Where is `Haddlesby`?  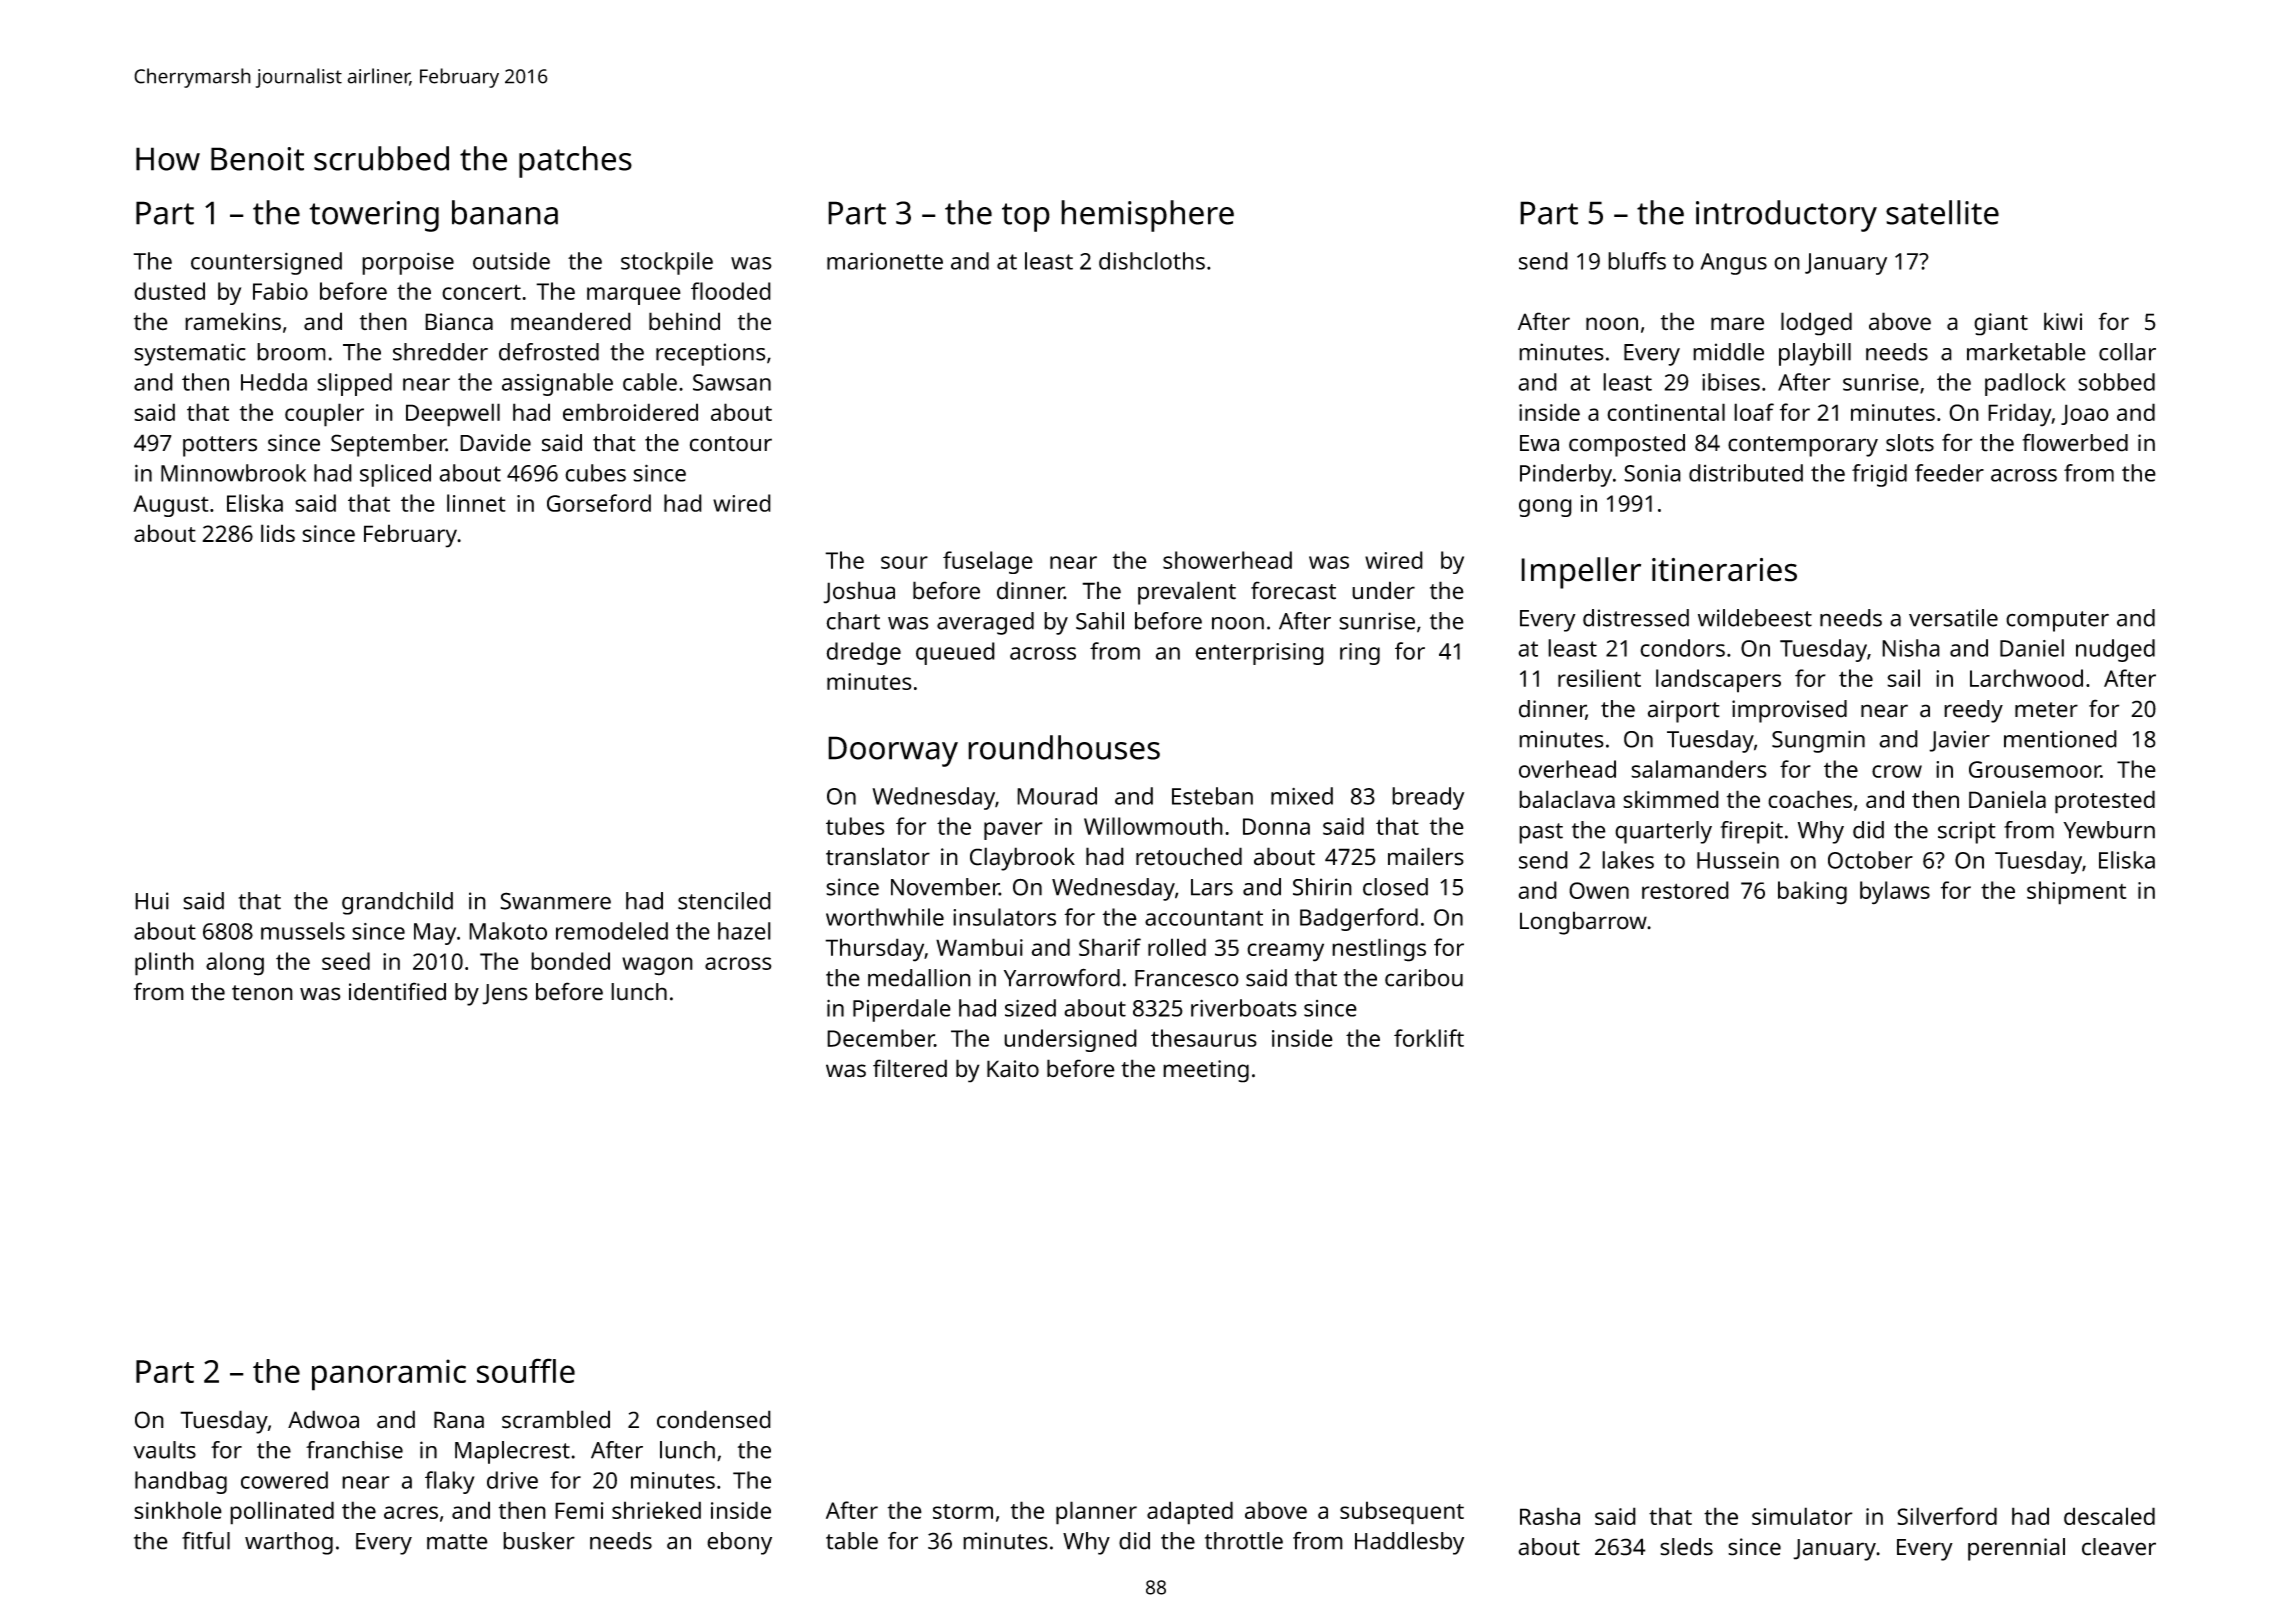 Haddlesby is located at coordinates (1409, 1543).
